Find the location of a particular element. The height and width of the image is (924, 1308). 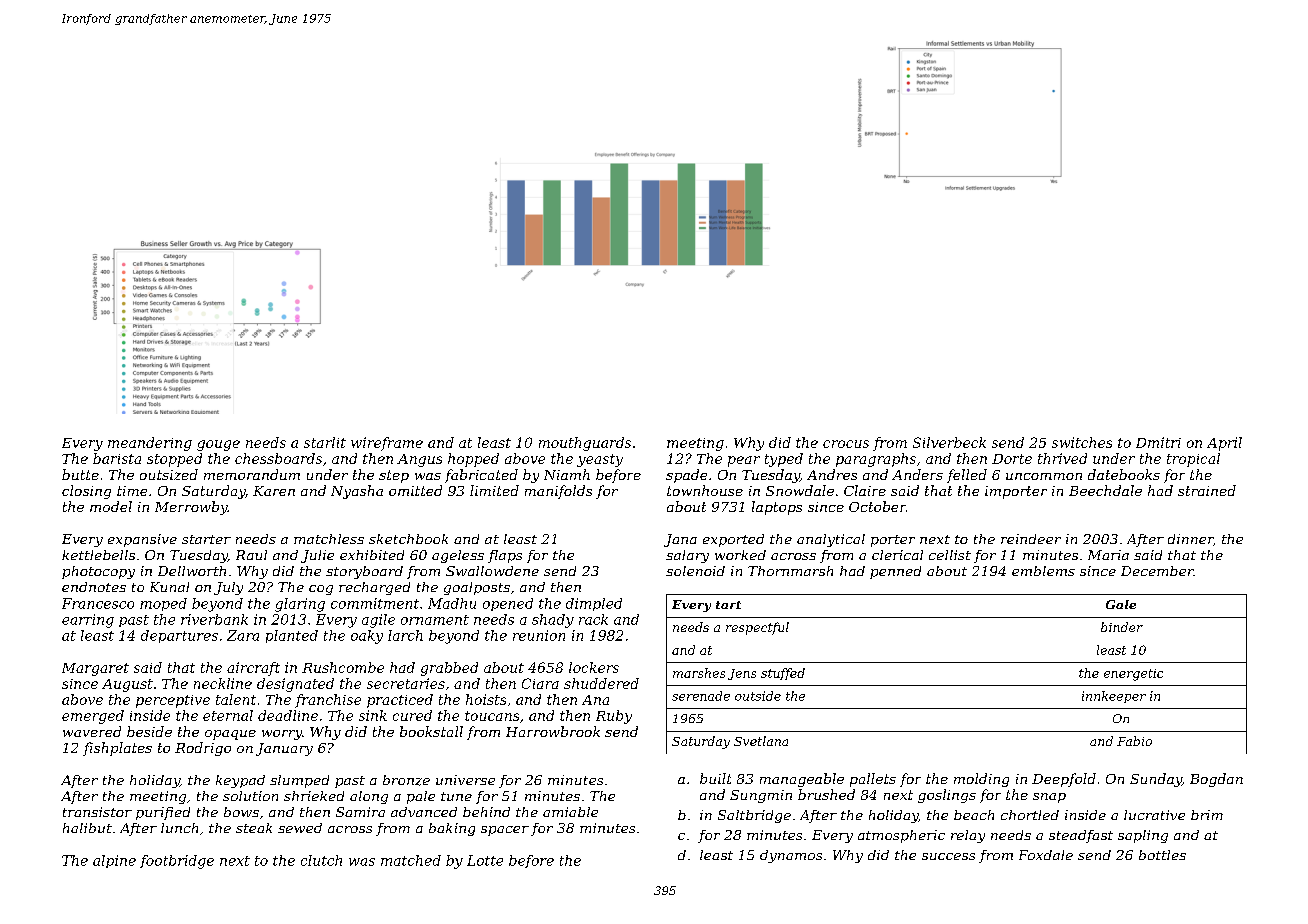

crocus is located at coordinates (846, 444).
